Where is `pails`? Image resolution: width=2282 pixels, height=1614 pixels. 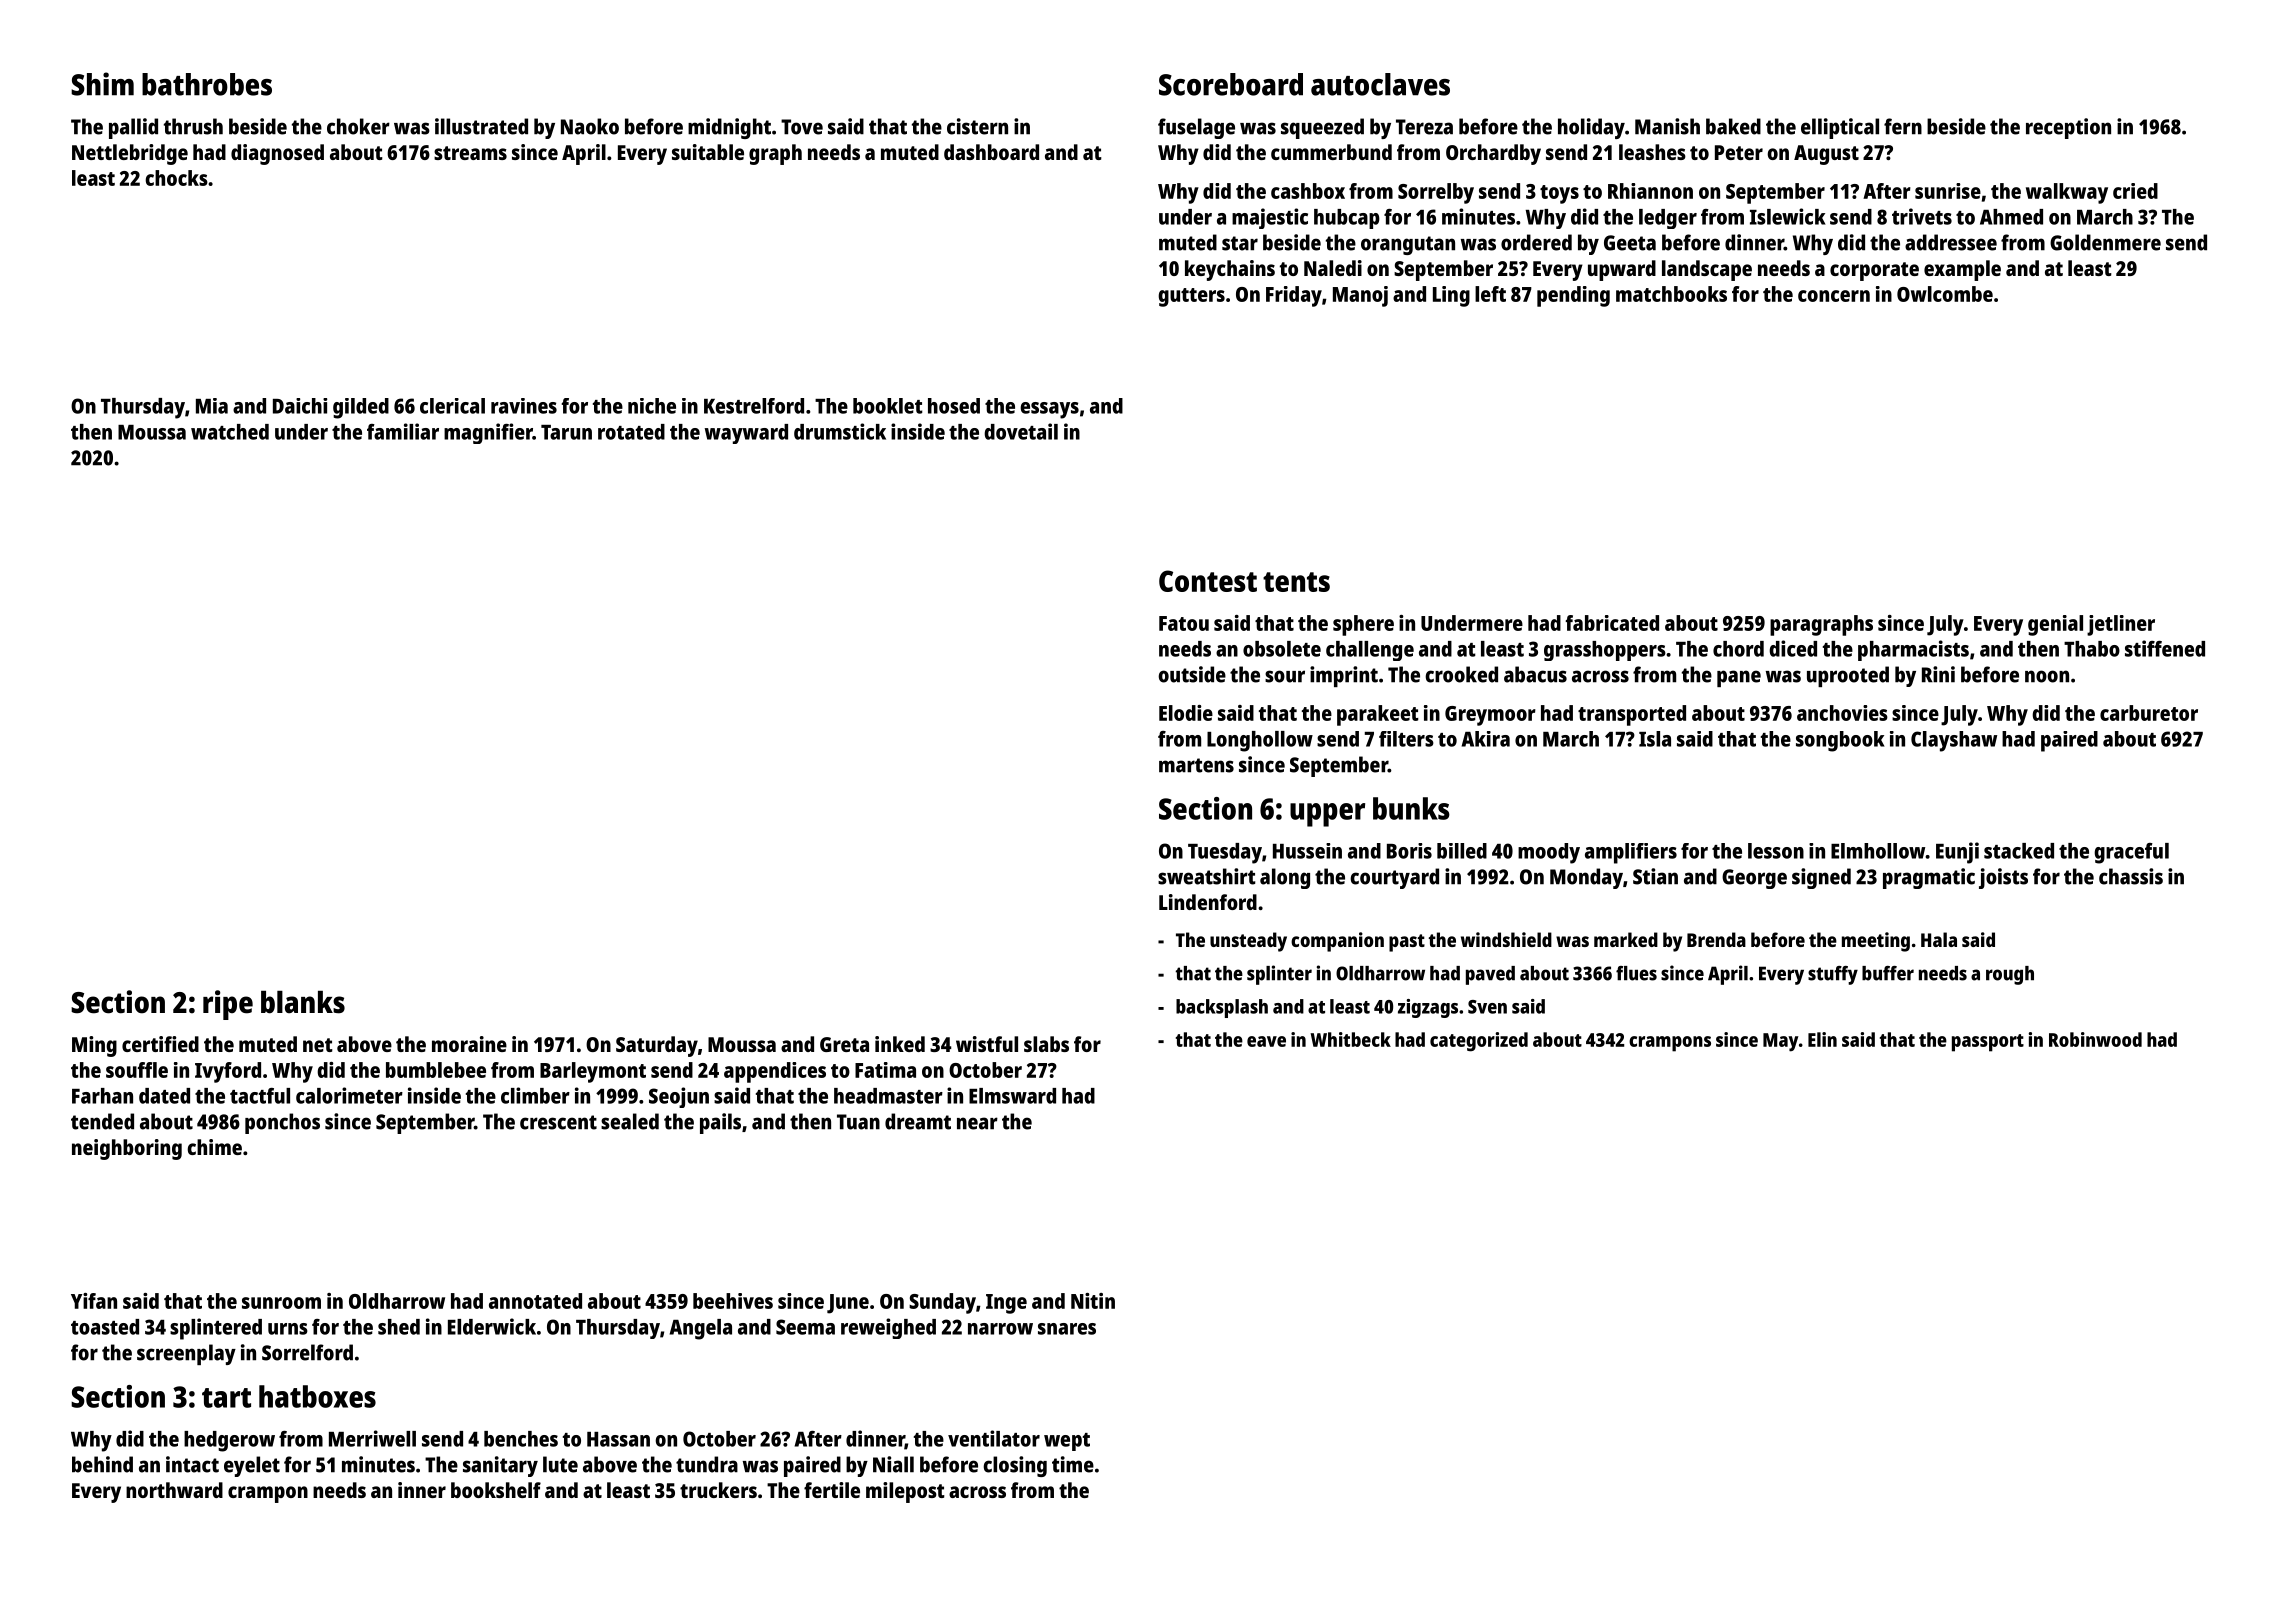 pails is located at coordinates (720, 1123).
